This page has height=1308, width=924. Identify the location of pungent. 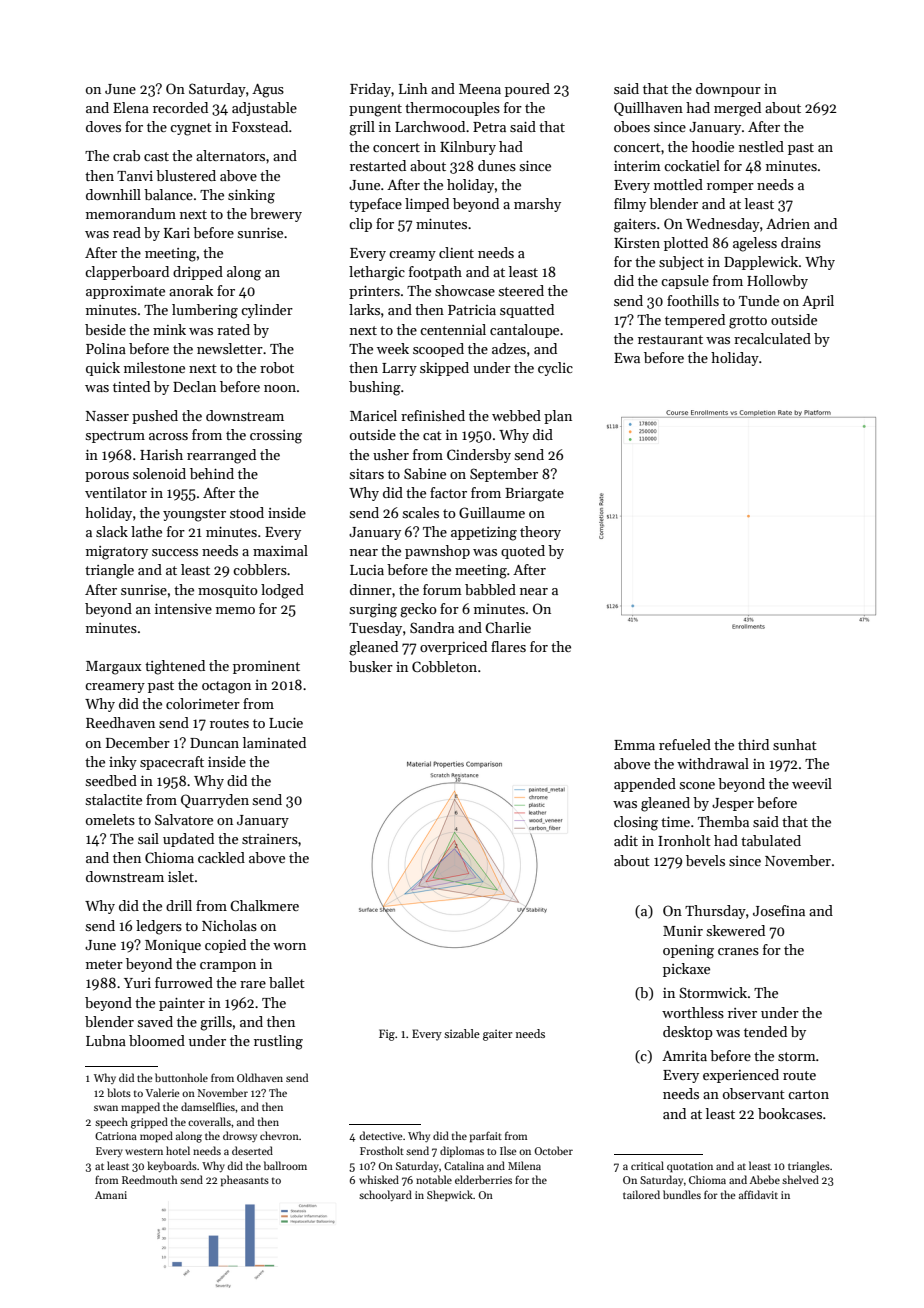
(375, 110).
